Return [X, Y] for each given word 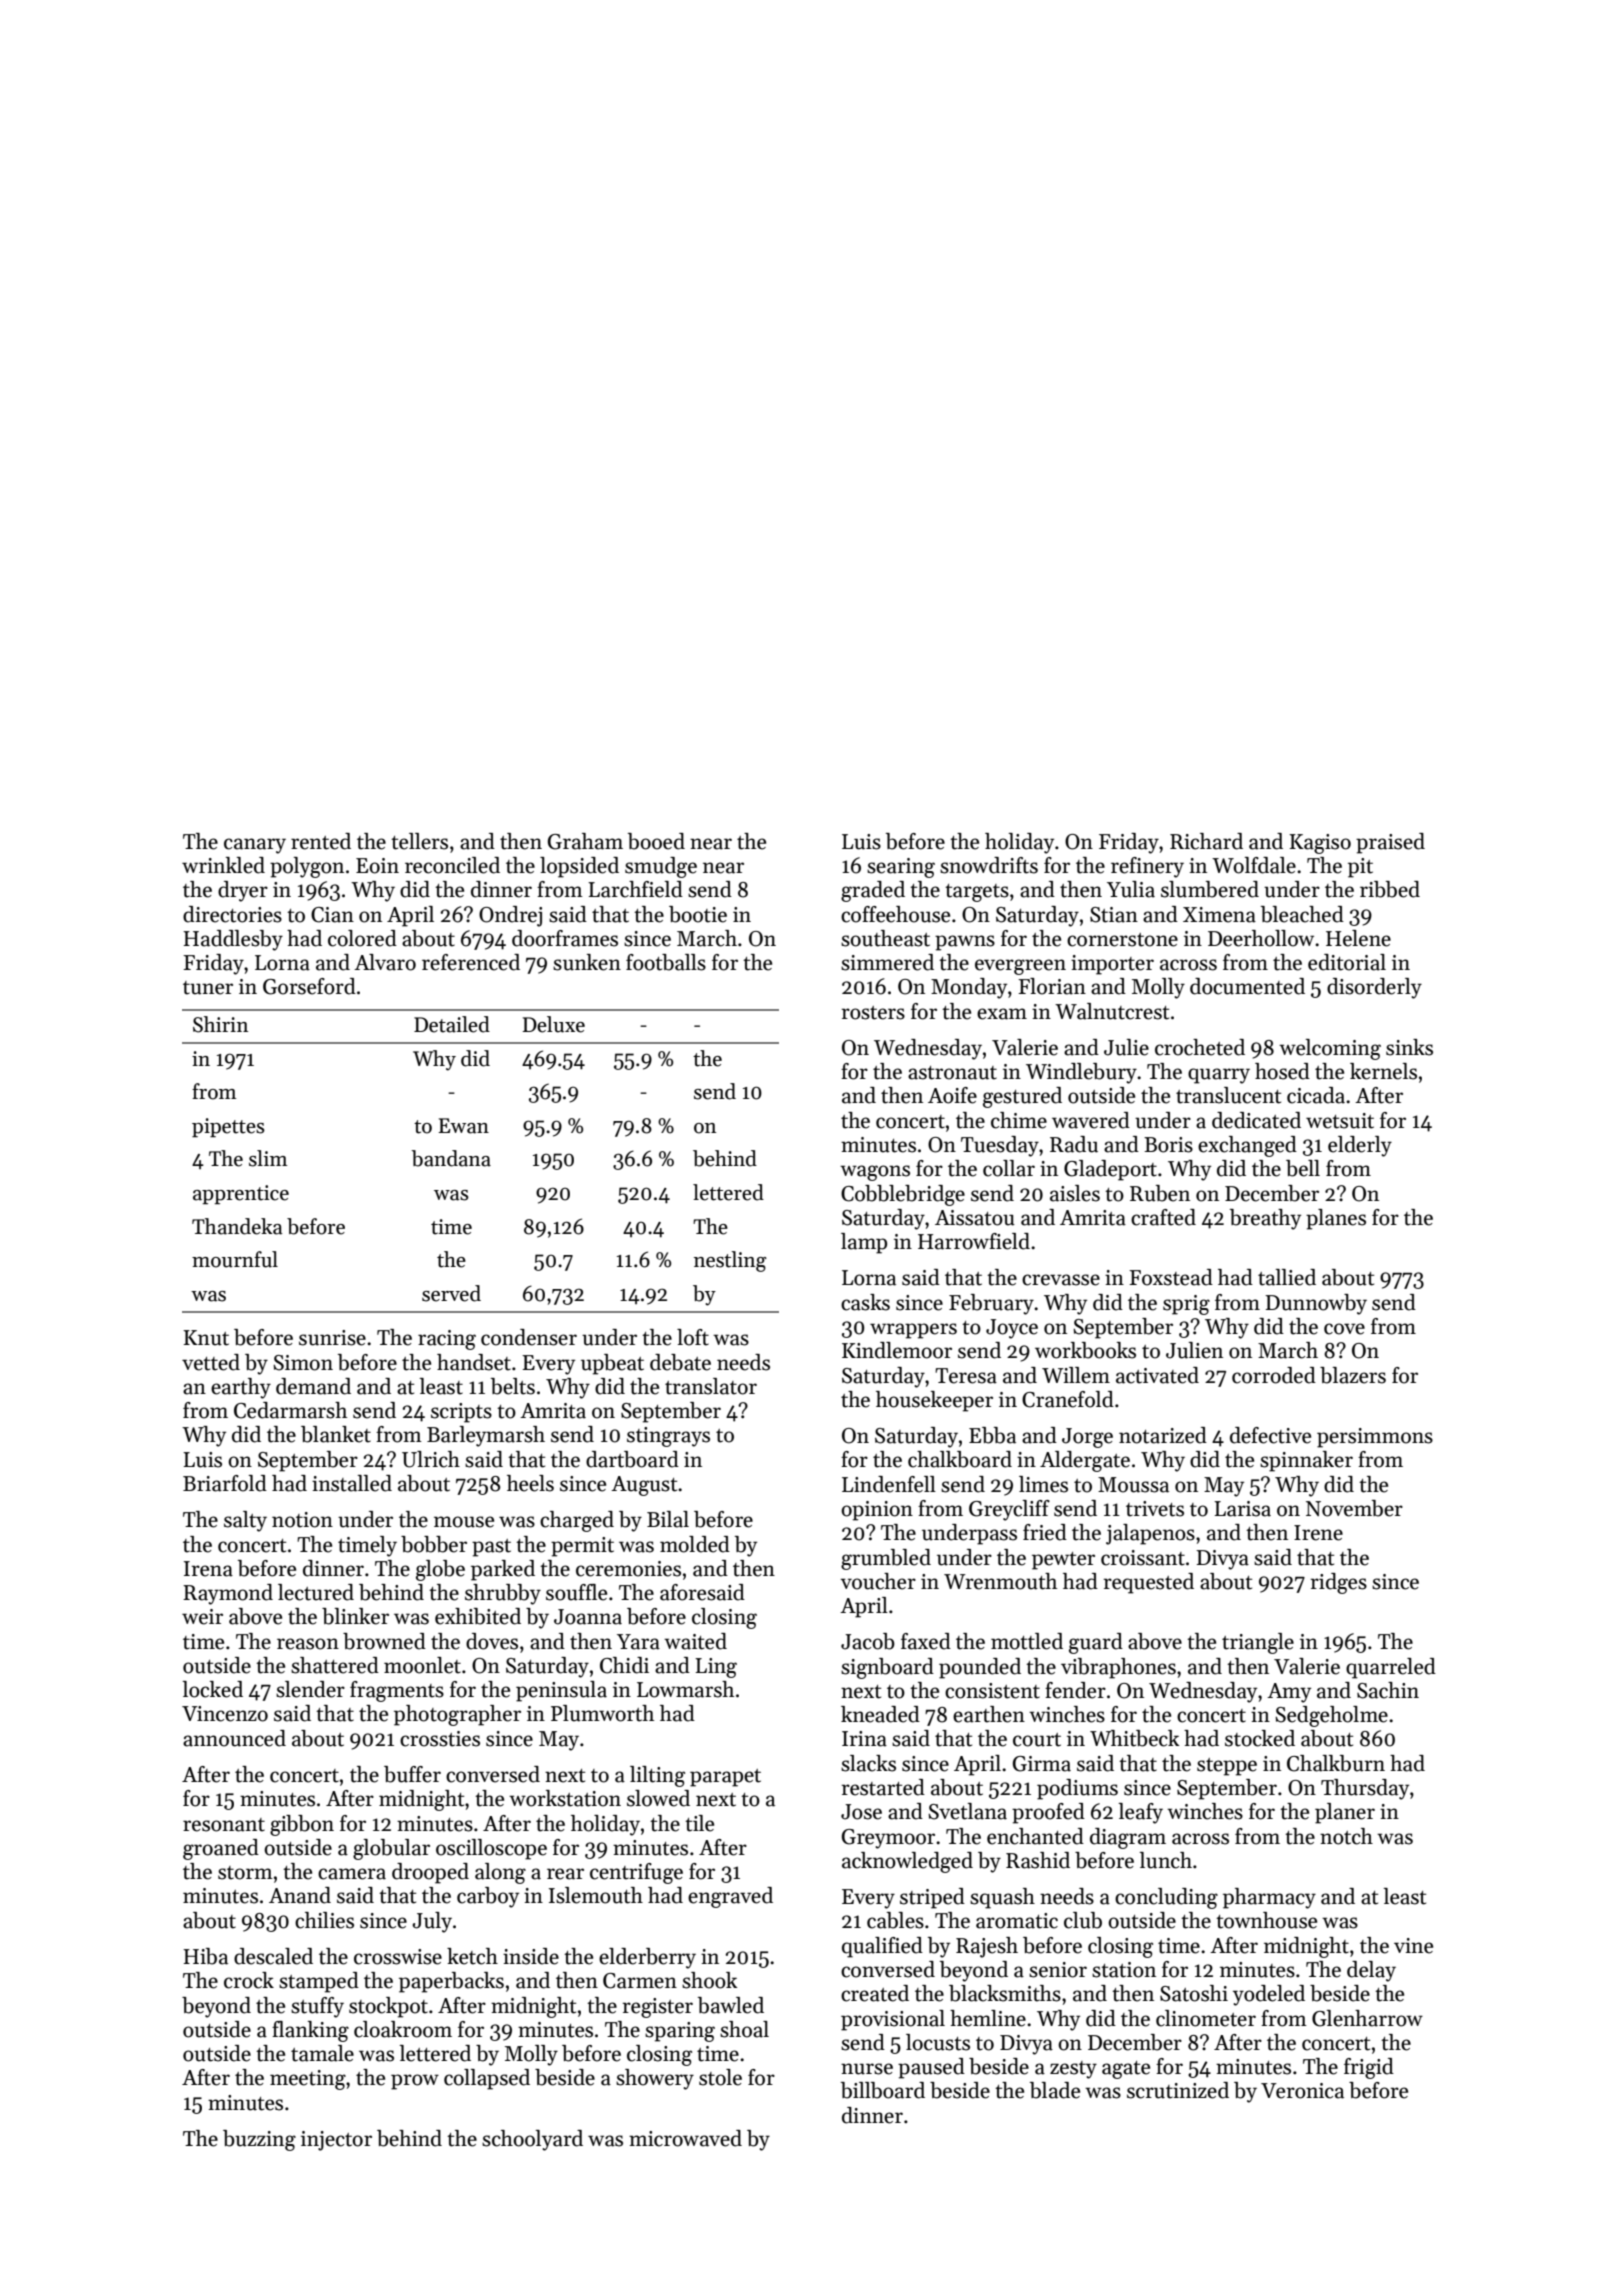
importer [1112, 965]
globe [440, 1570]
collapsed [487, 2079]
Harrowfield [974, 1241]
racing [447, 1340]
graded [873, 891]
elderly [1360, 1146]
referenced [471, 962]
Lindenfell [889, 1484]
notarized [1163, 1435]
